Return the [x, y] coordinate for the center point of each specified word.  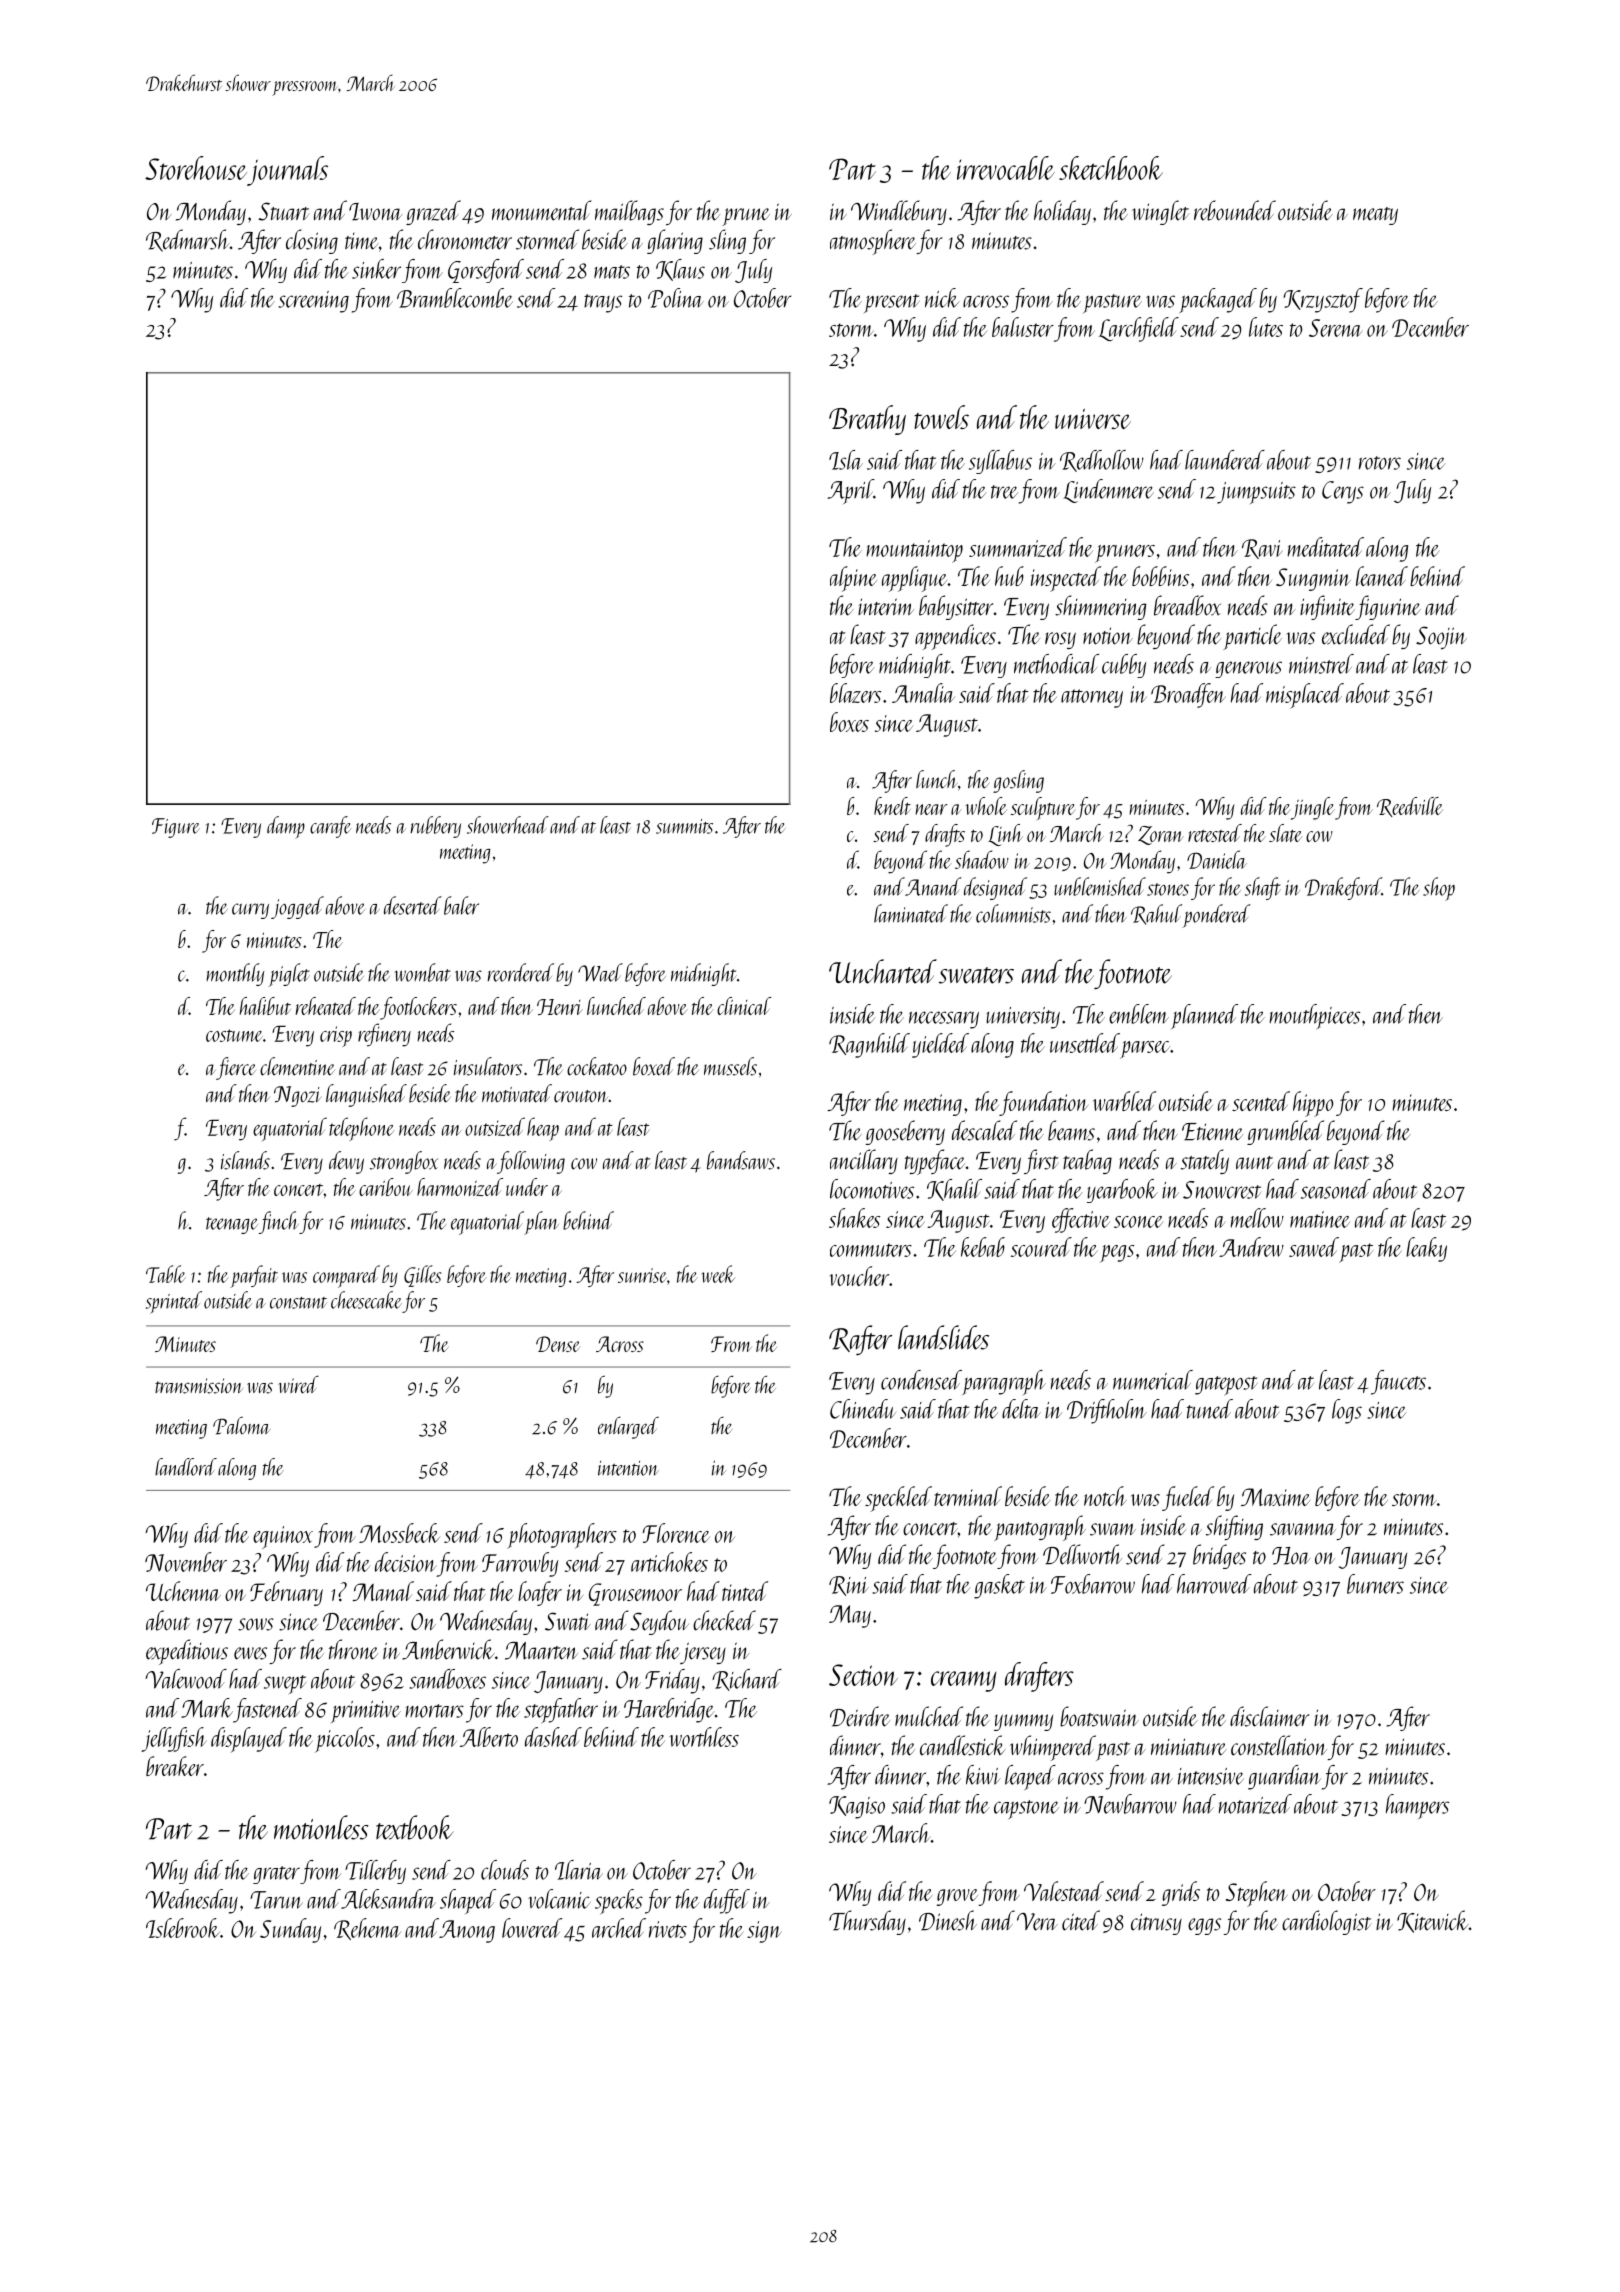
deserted [413, 905]
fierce [236, 1068]
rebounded [1235, 210]
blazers [855, 693]
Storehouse [196, 168]
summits [684, 826]
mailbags [629, 212]
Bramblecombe [455, 298]
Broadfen [1188, 695]
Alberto [489, 1737]
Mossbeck [399, 1533]
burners [1375, 1584]
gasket [999, 1586]
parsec [1145, 1050]
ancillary [864, 1161]
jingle [1313, 808]
